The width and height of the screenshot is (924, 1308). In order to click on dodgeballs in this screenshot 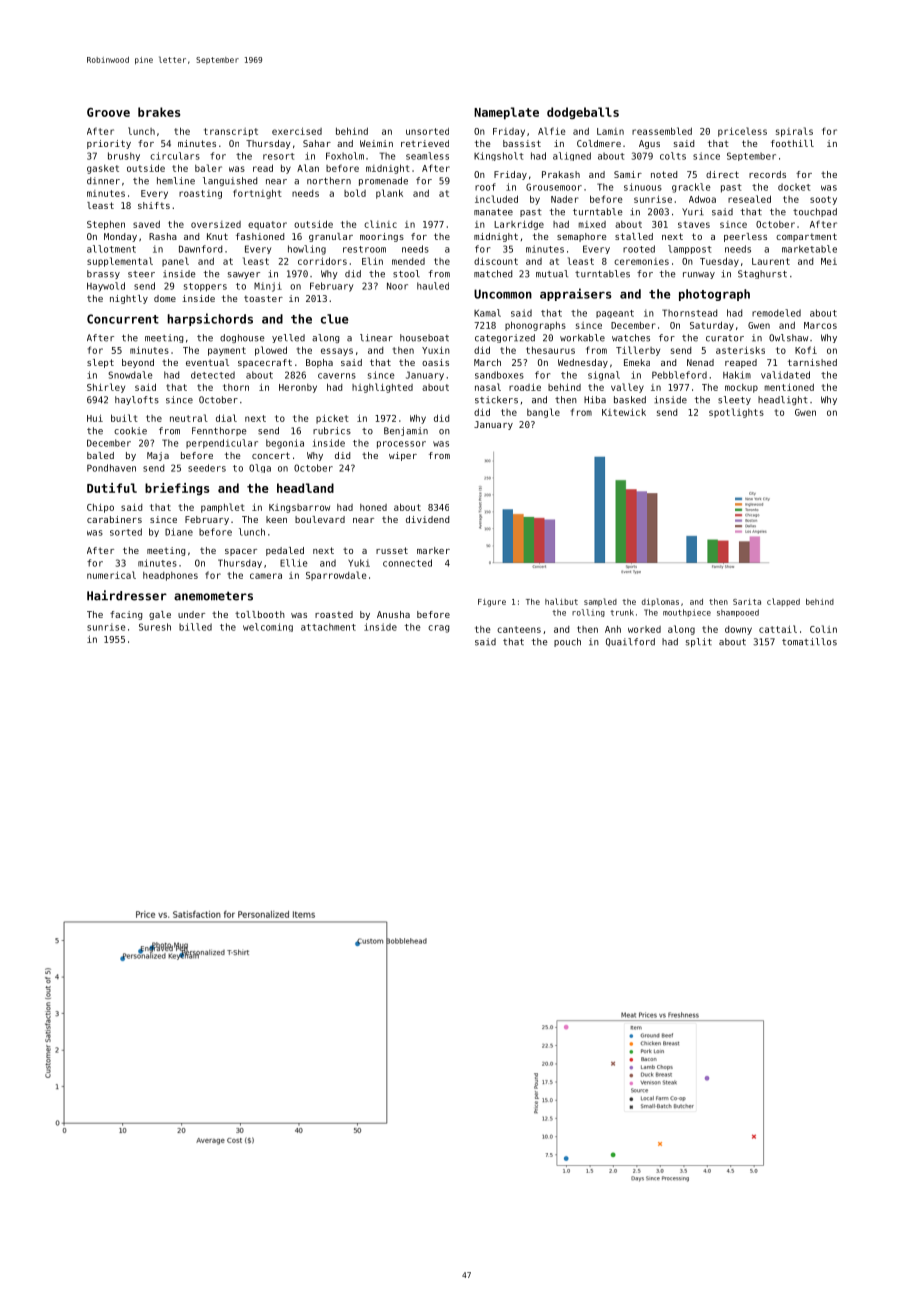, I will do `click(583, 113)`.
